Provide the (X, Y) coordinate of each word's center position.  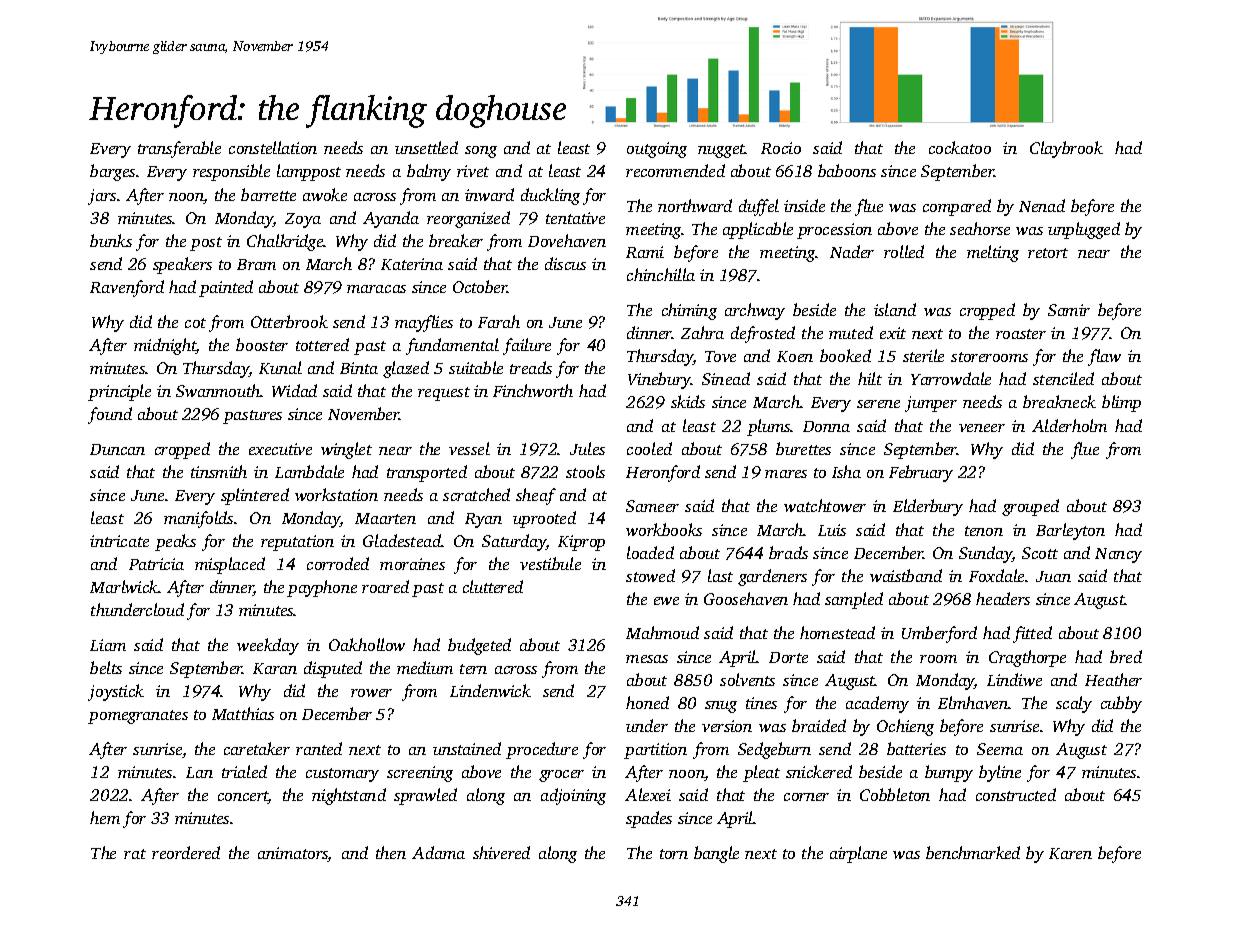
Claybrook (1066, 149)
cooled (649, 448)
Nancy (1118, 555)
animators (293, 854)
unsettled (426, 147)
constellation (273, 147)
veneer (982, 428)
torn (674, 854)
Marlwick (124, 586)
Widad (294, 390)
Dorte (788, 657)
